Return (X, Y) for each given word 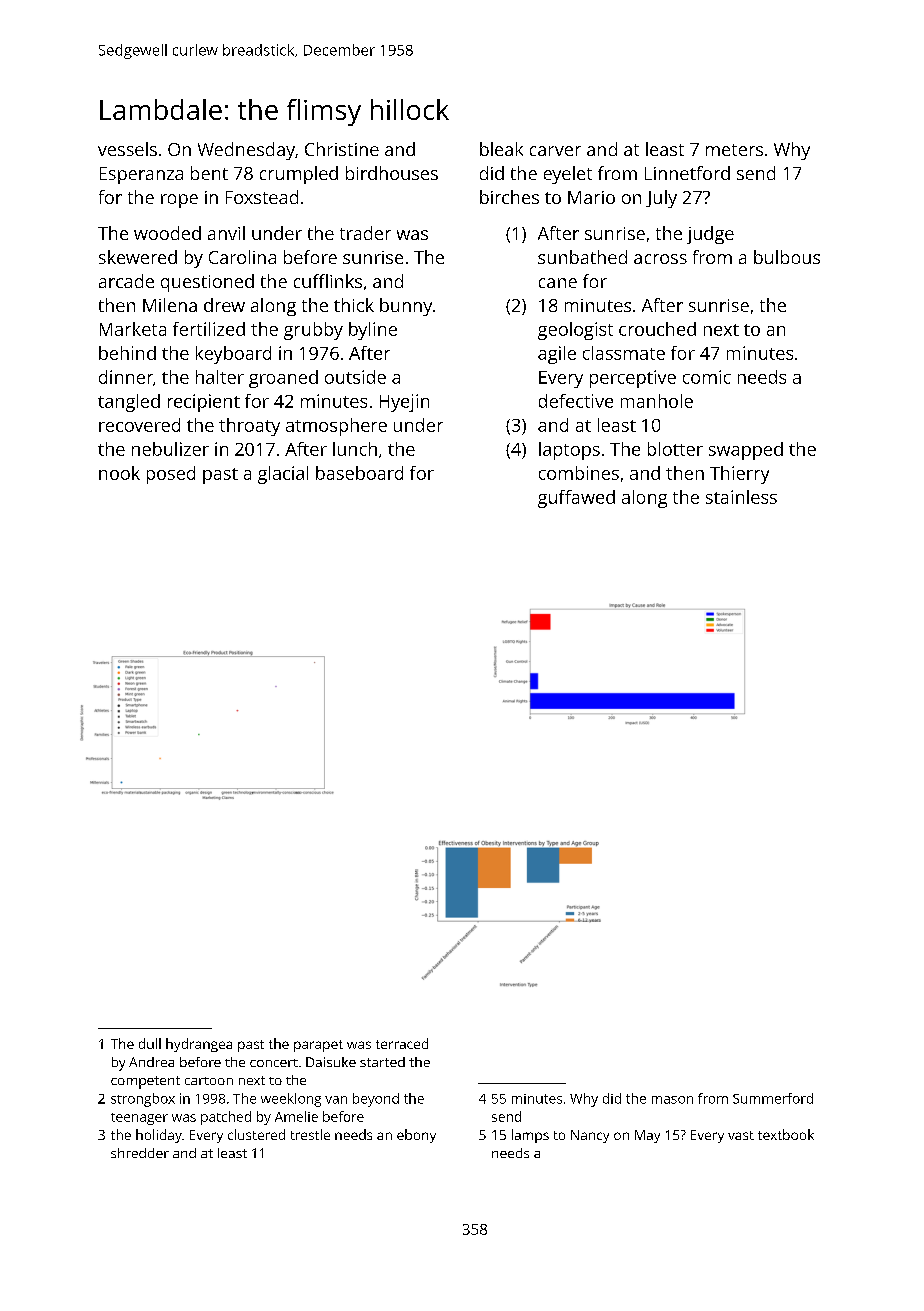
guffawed (576, 499)
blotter (675, 449)
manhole (657, 401)
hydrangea (199, 1045)
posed (171, 475)
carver (555, 151)
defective (576, 401)
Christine (342, 149)
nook (119, 473)
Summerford (773, 1098)
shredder (140, 1153)
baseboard (359, 473)
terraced (402, 1043)
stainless (741, 497)
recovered (139, 425)
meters (734, 150)
